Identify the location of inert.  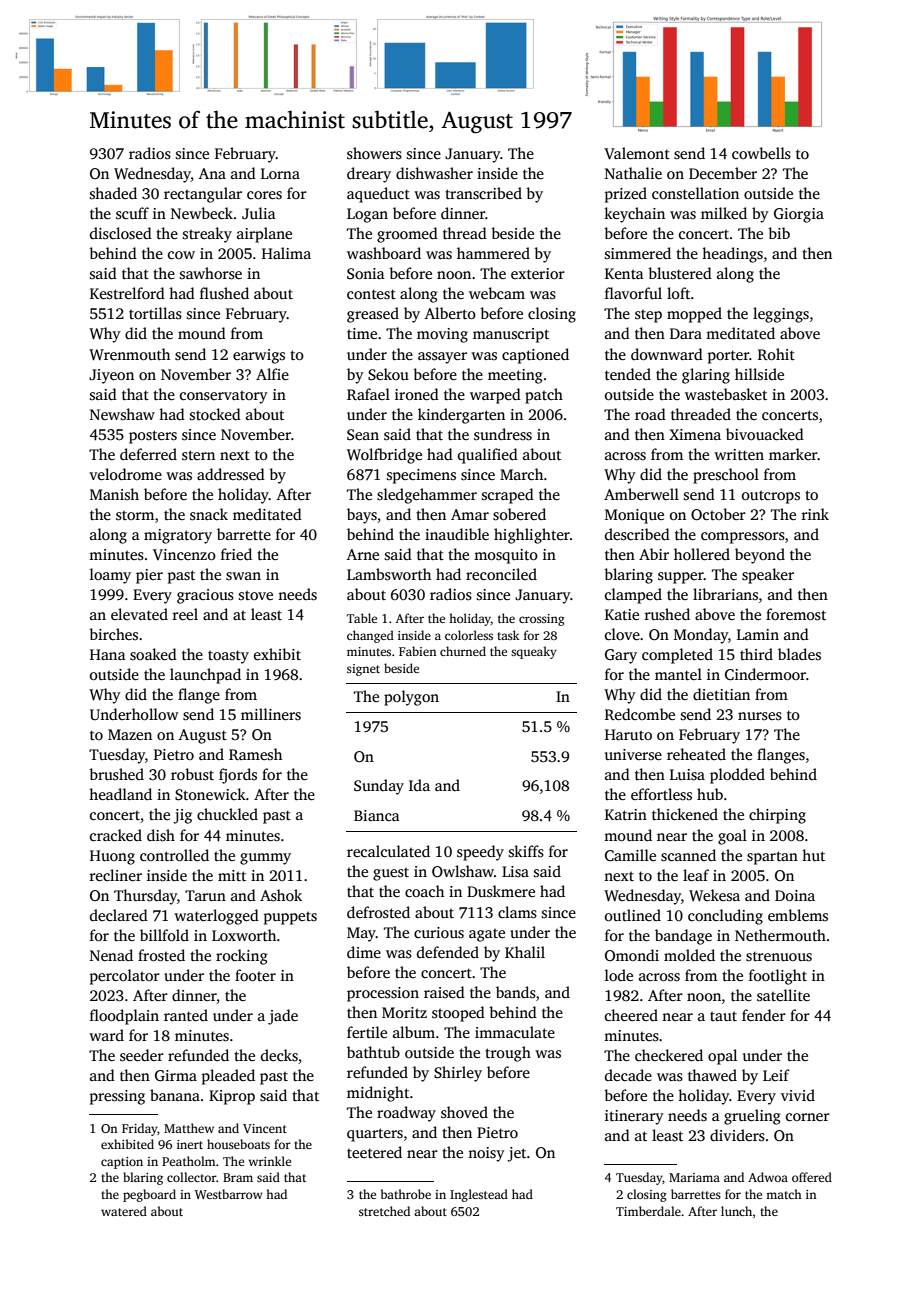
(190, 1144).
